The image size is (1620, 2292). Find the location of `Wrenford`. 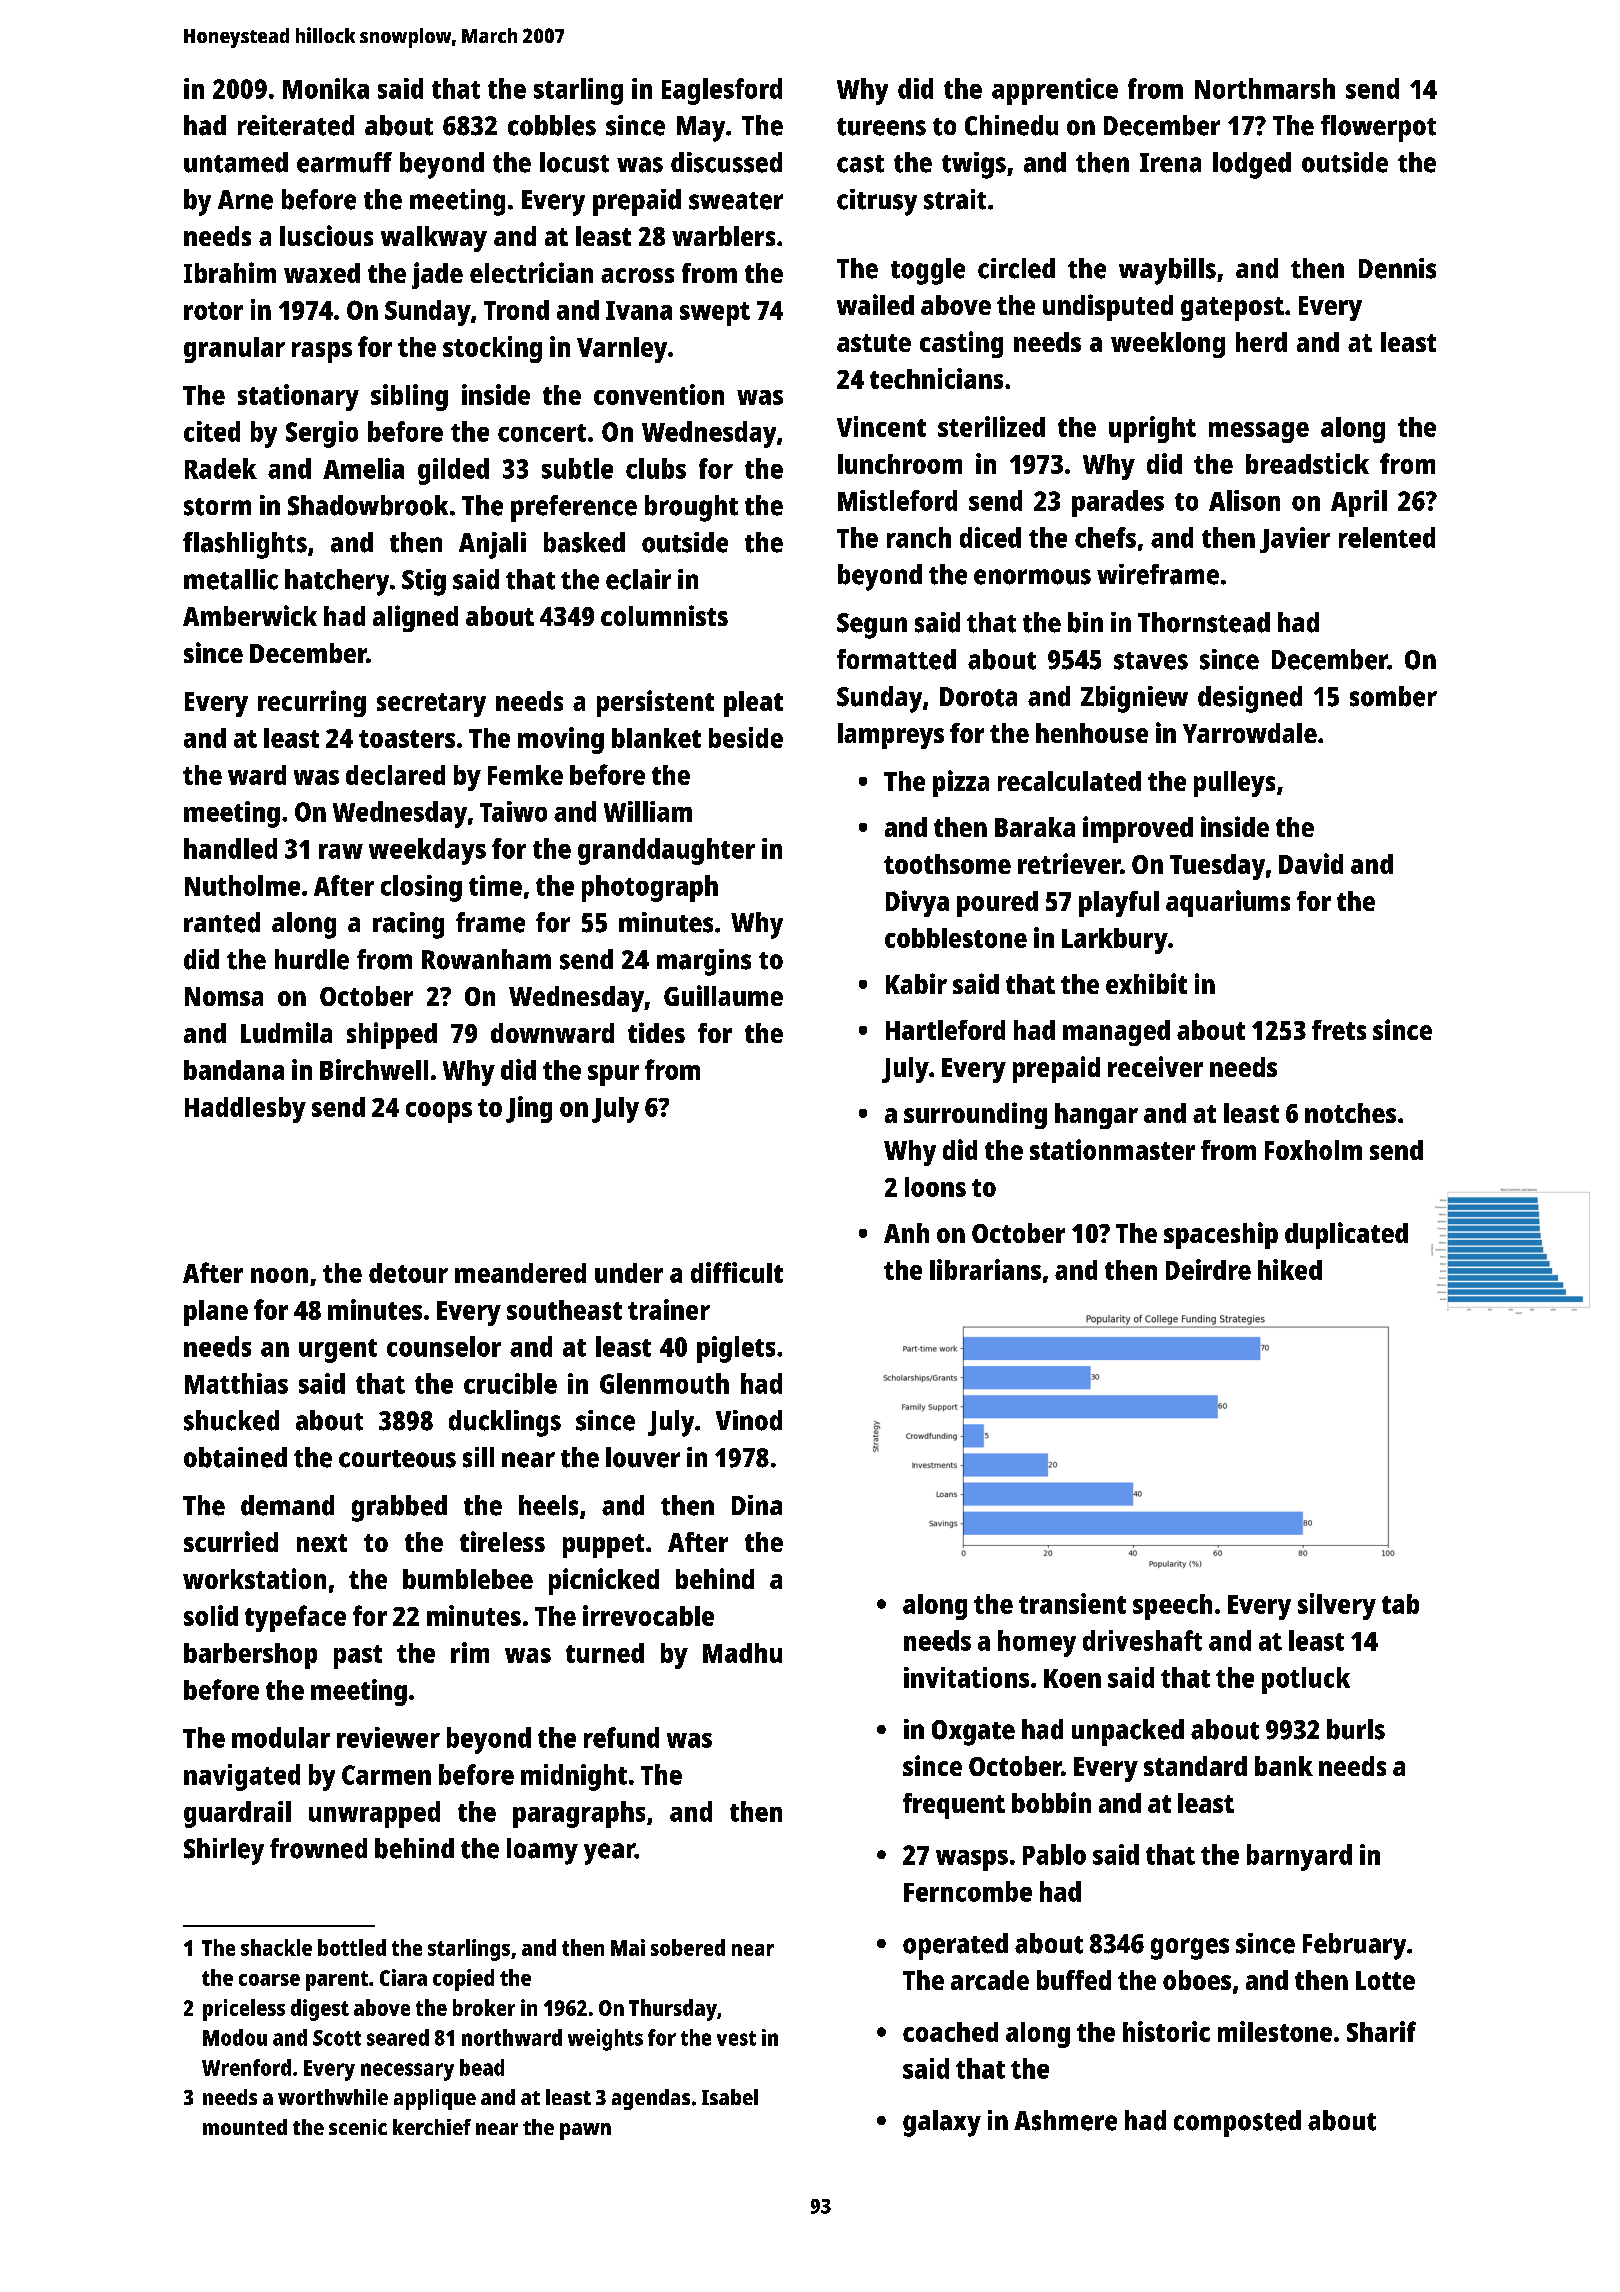

Wrenford is located at coordinates (246, 2067).
